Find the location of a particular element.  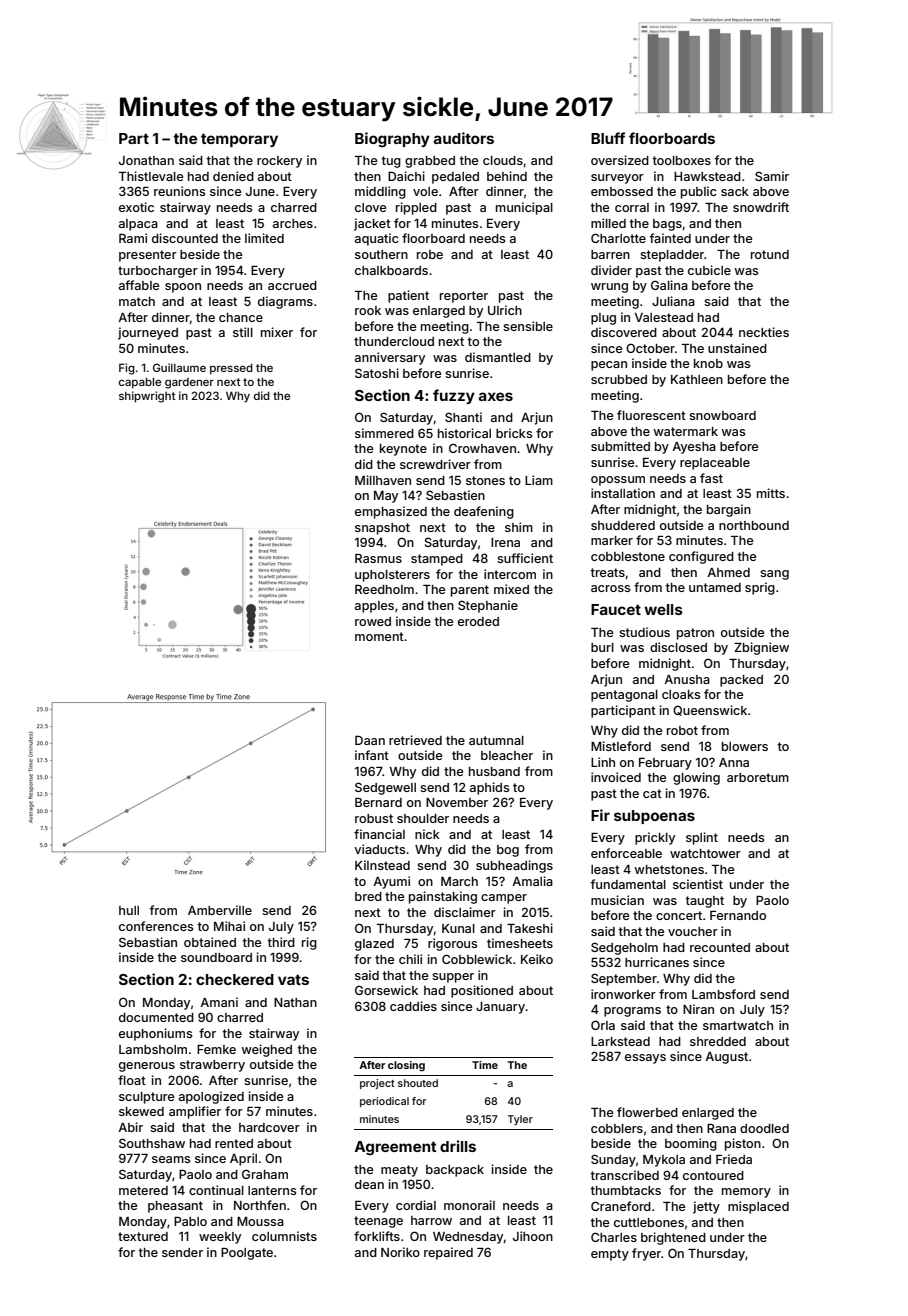

temporary is located at coordinates (239, 140).
